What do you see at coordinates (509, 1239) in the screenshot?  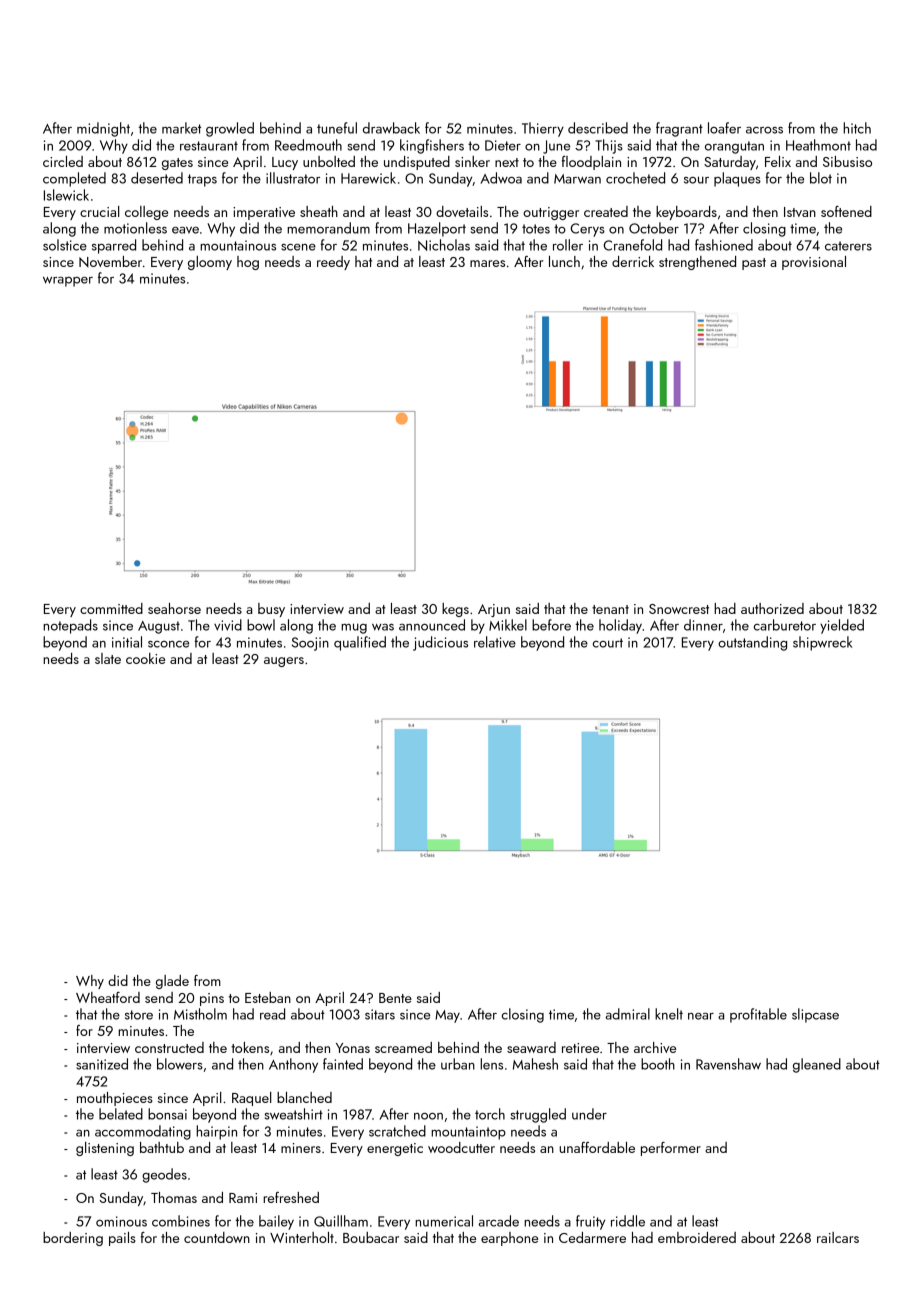 I see `earphone` at bounding box center [509, 1239].
